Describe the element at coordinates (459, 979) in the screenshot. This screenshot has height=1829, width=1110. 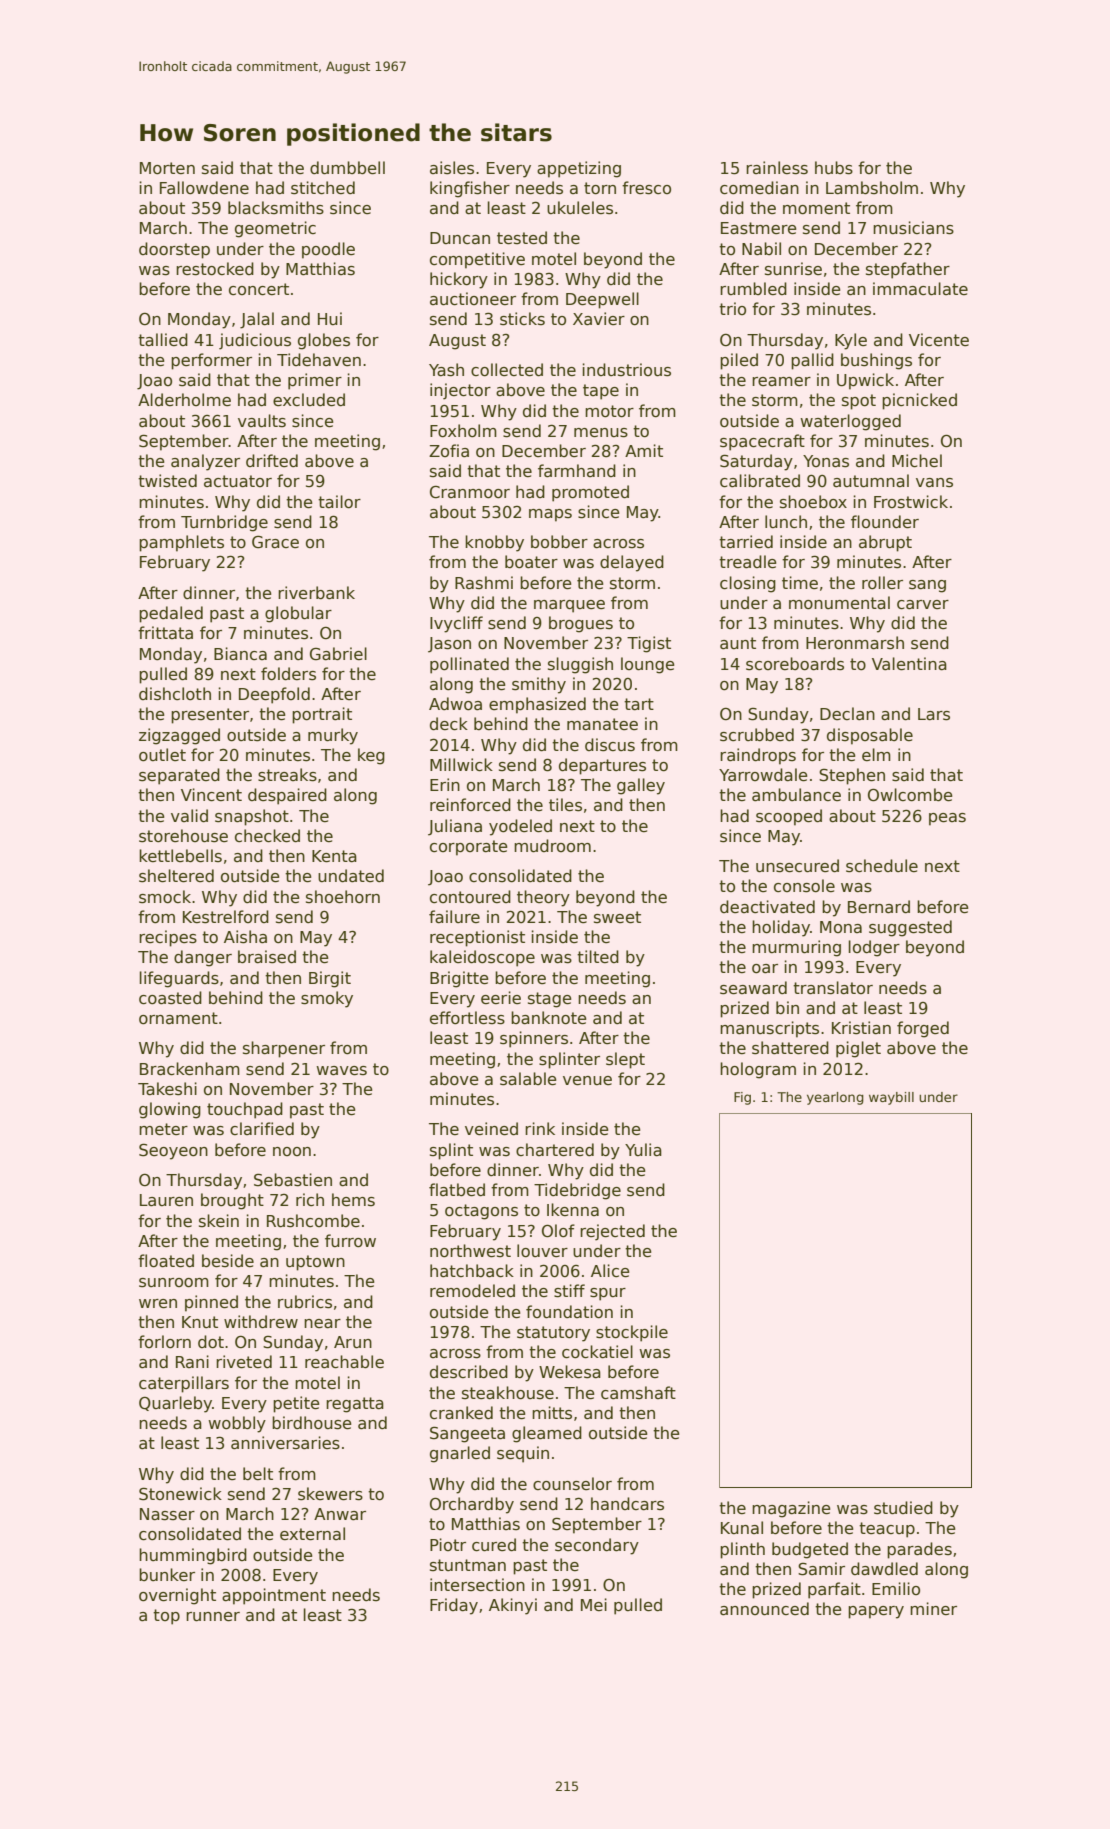
I see `Brigitte` at that location.
